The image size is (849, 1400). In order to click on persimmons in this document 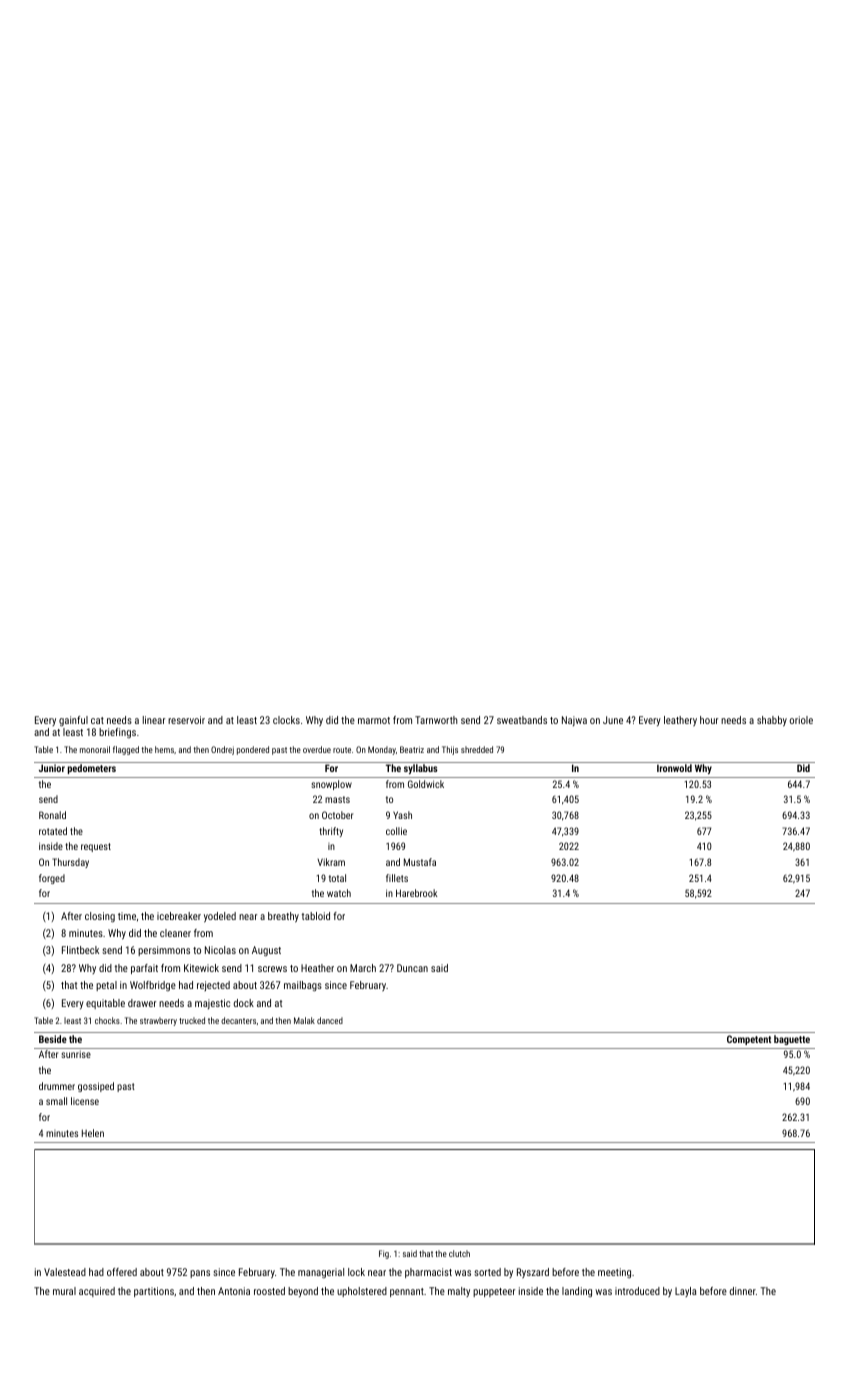, I will do `click(164, 951)`.
